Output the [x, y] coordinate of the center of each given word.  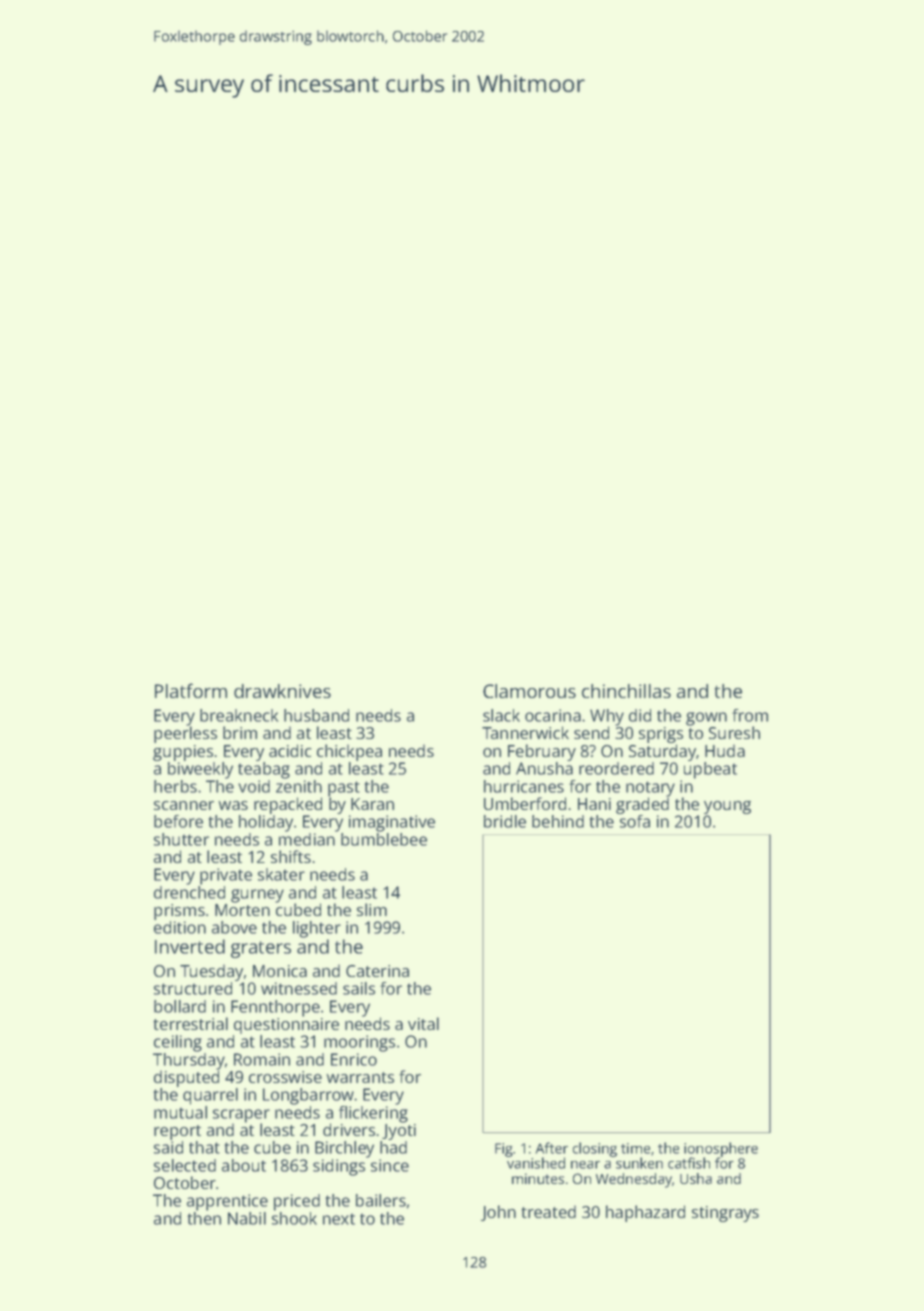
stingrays [725, 1214]
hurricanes [524, 786]
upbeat [710, 770]
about [244, 1165]
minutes [538, 1178]
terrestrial [191, 1023]
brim [240, 732]
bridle [505, 821]
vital [423, 1023]
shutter [181, 839]
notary [650, 789]
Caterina [377, 971]
